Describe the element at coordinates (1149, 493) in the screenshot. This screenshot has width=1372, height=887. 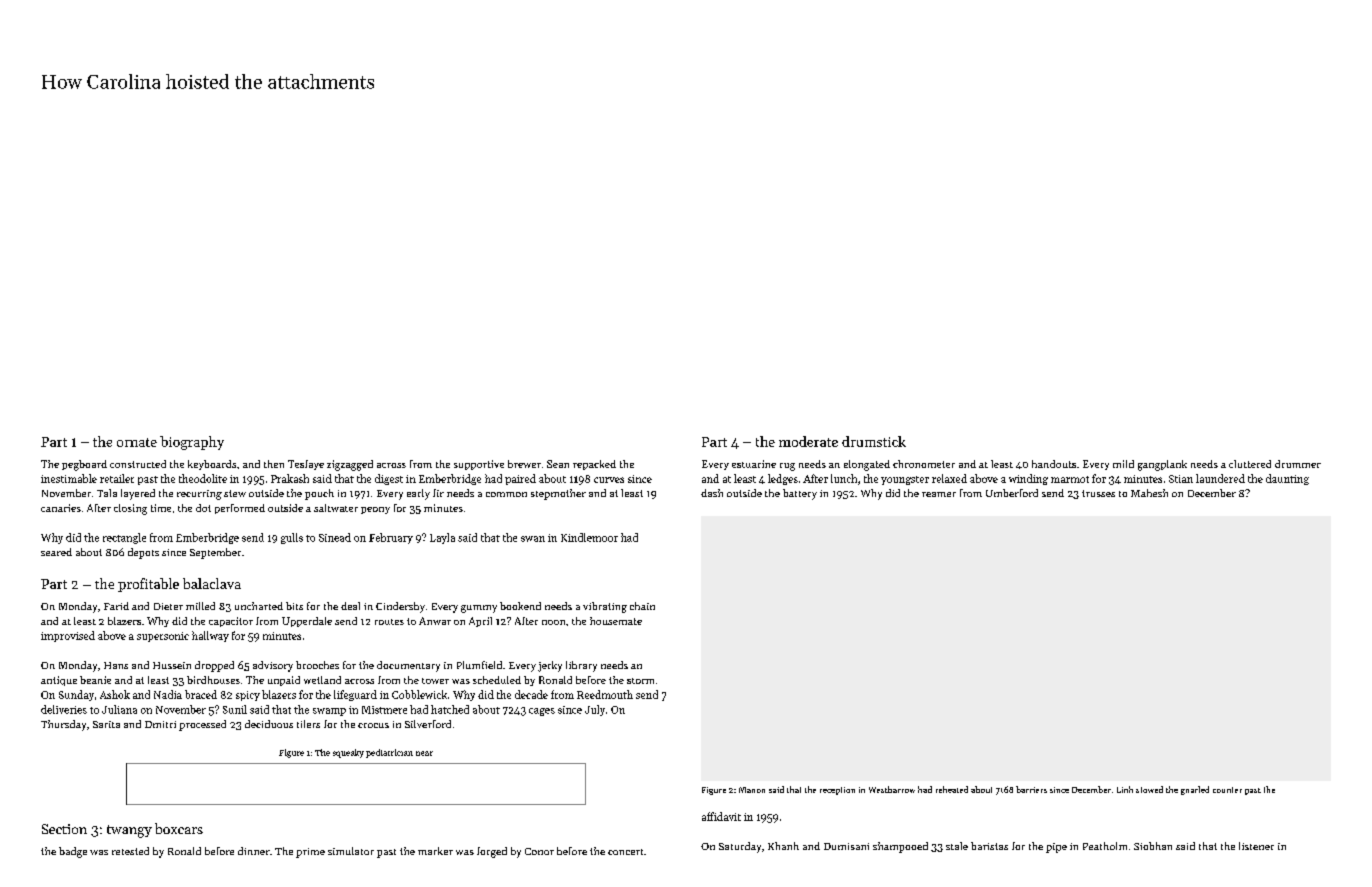
I see `Mahesh` at that location.
